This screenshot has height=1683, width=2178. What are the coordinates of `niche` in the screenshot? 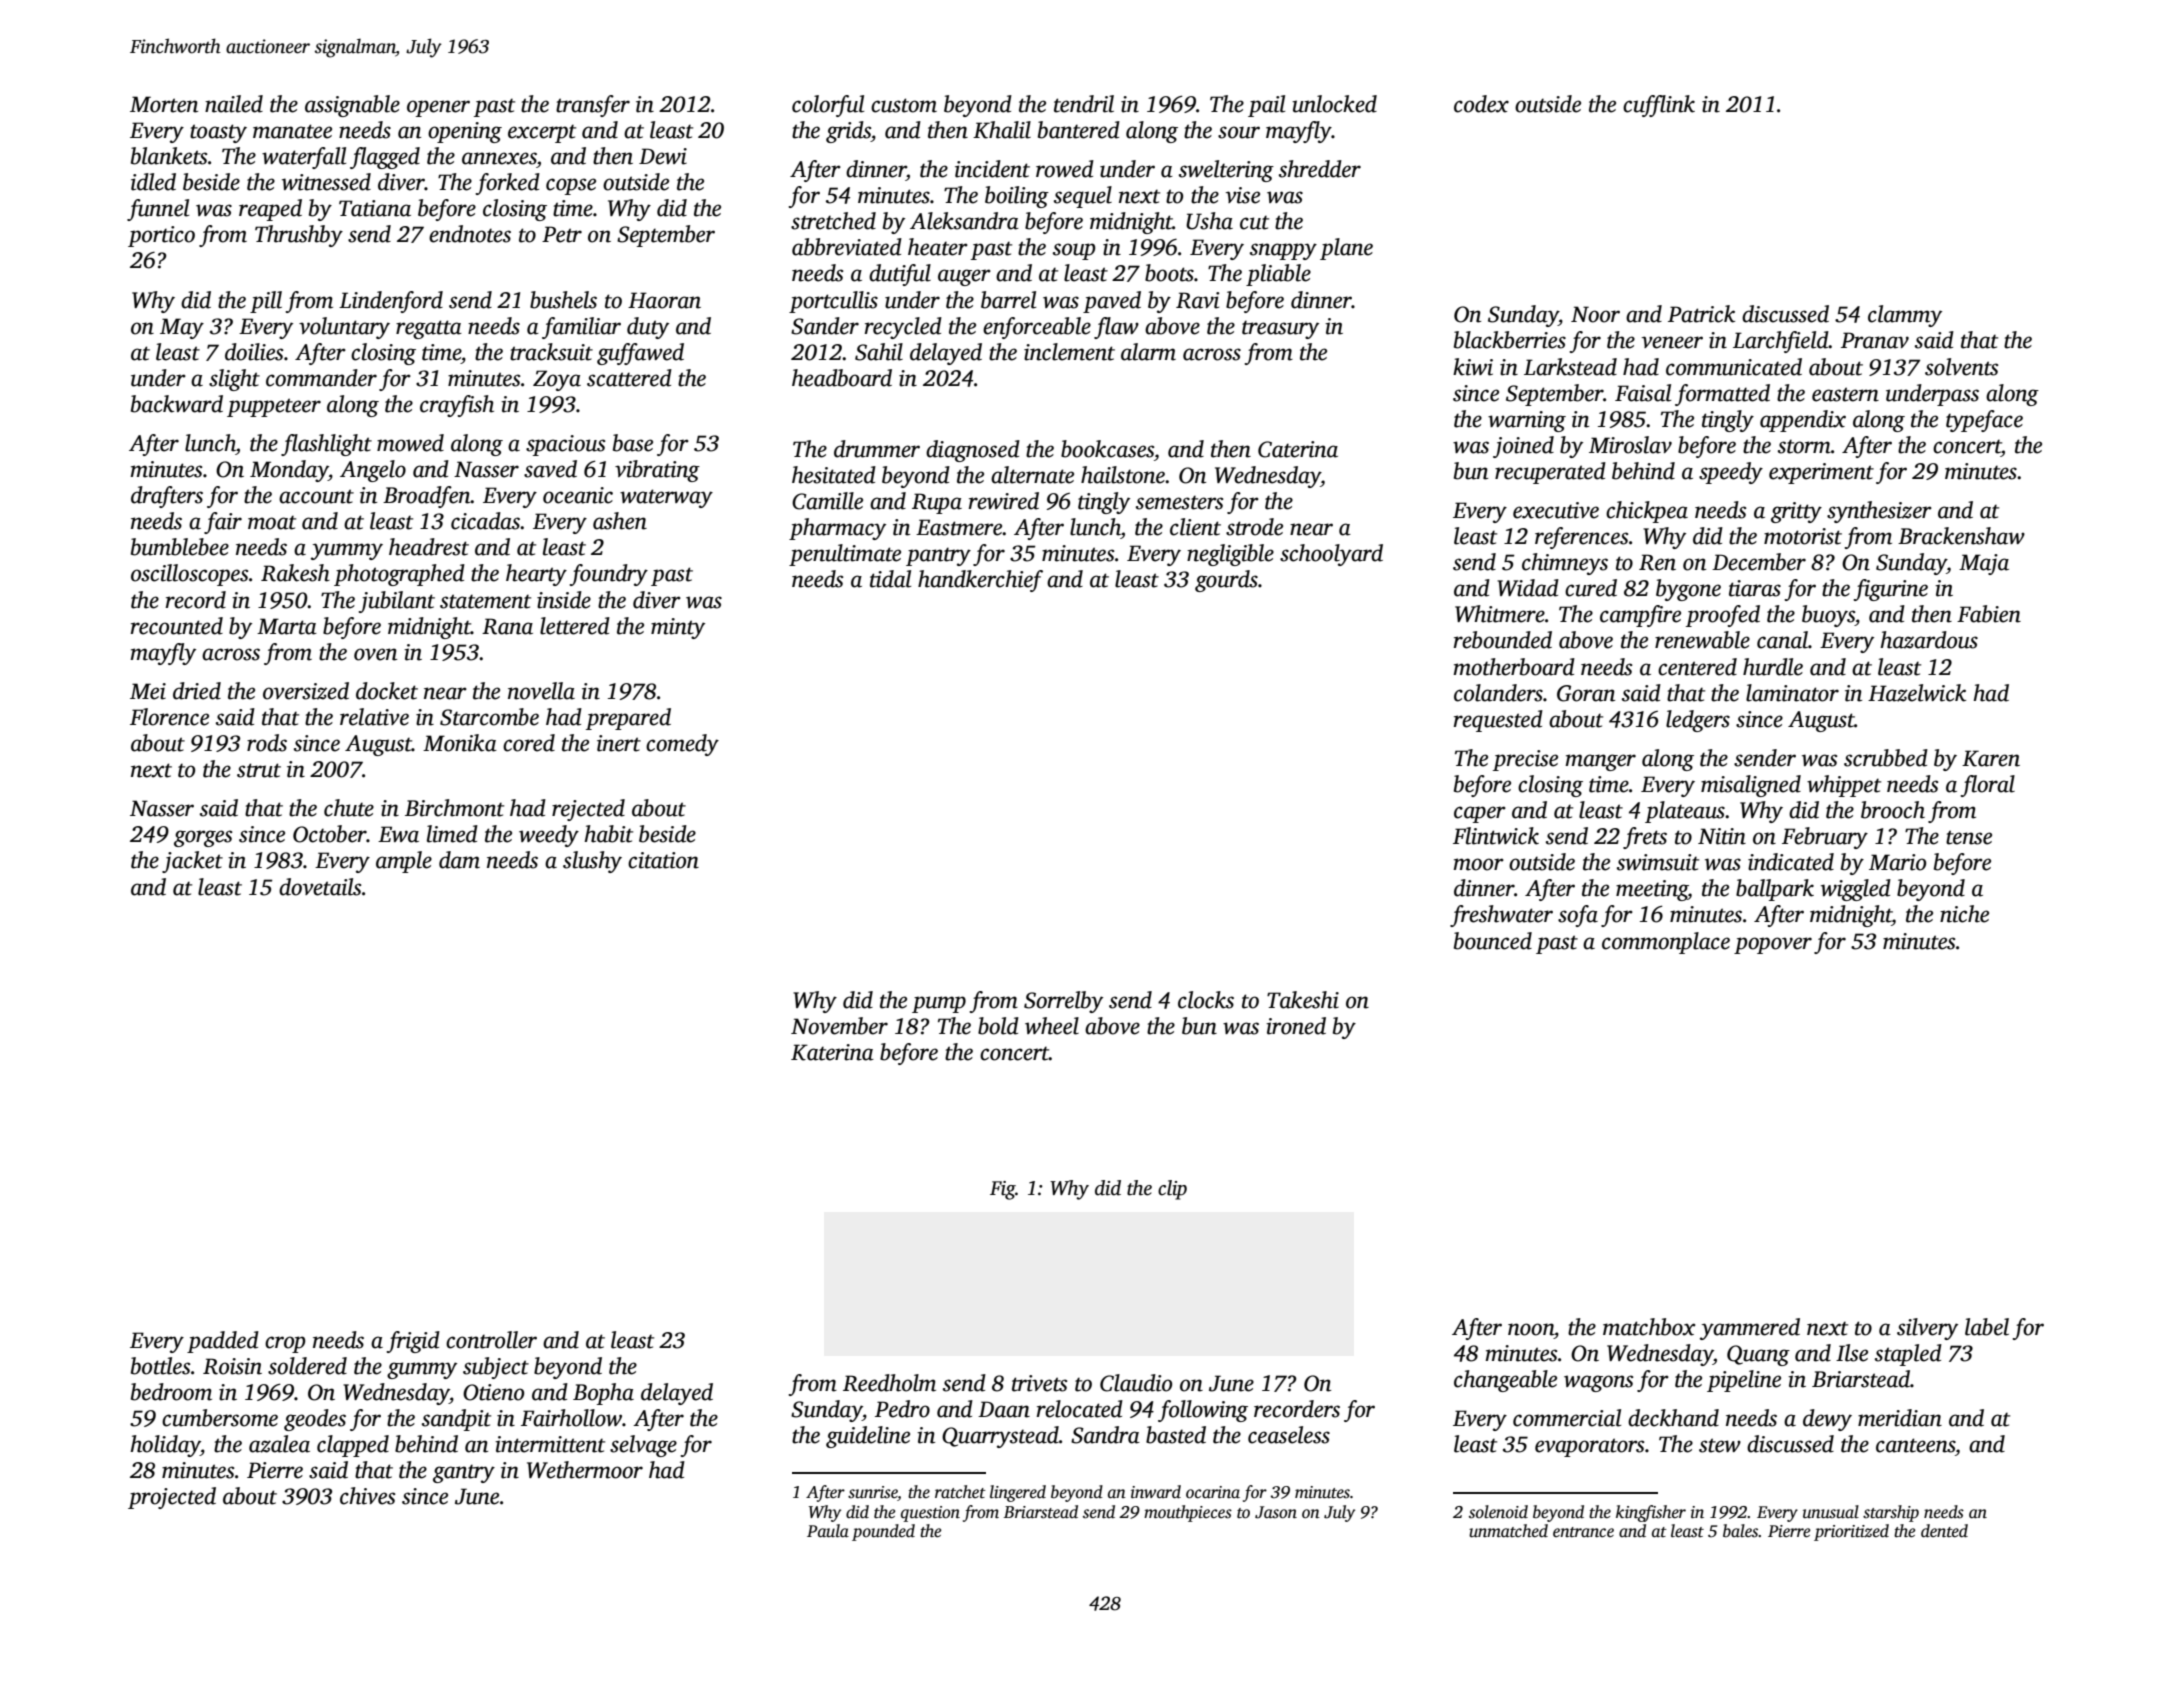 It's located at (1964, 914).
